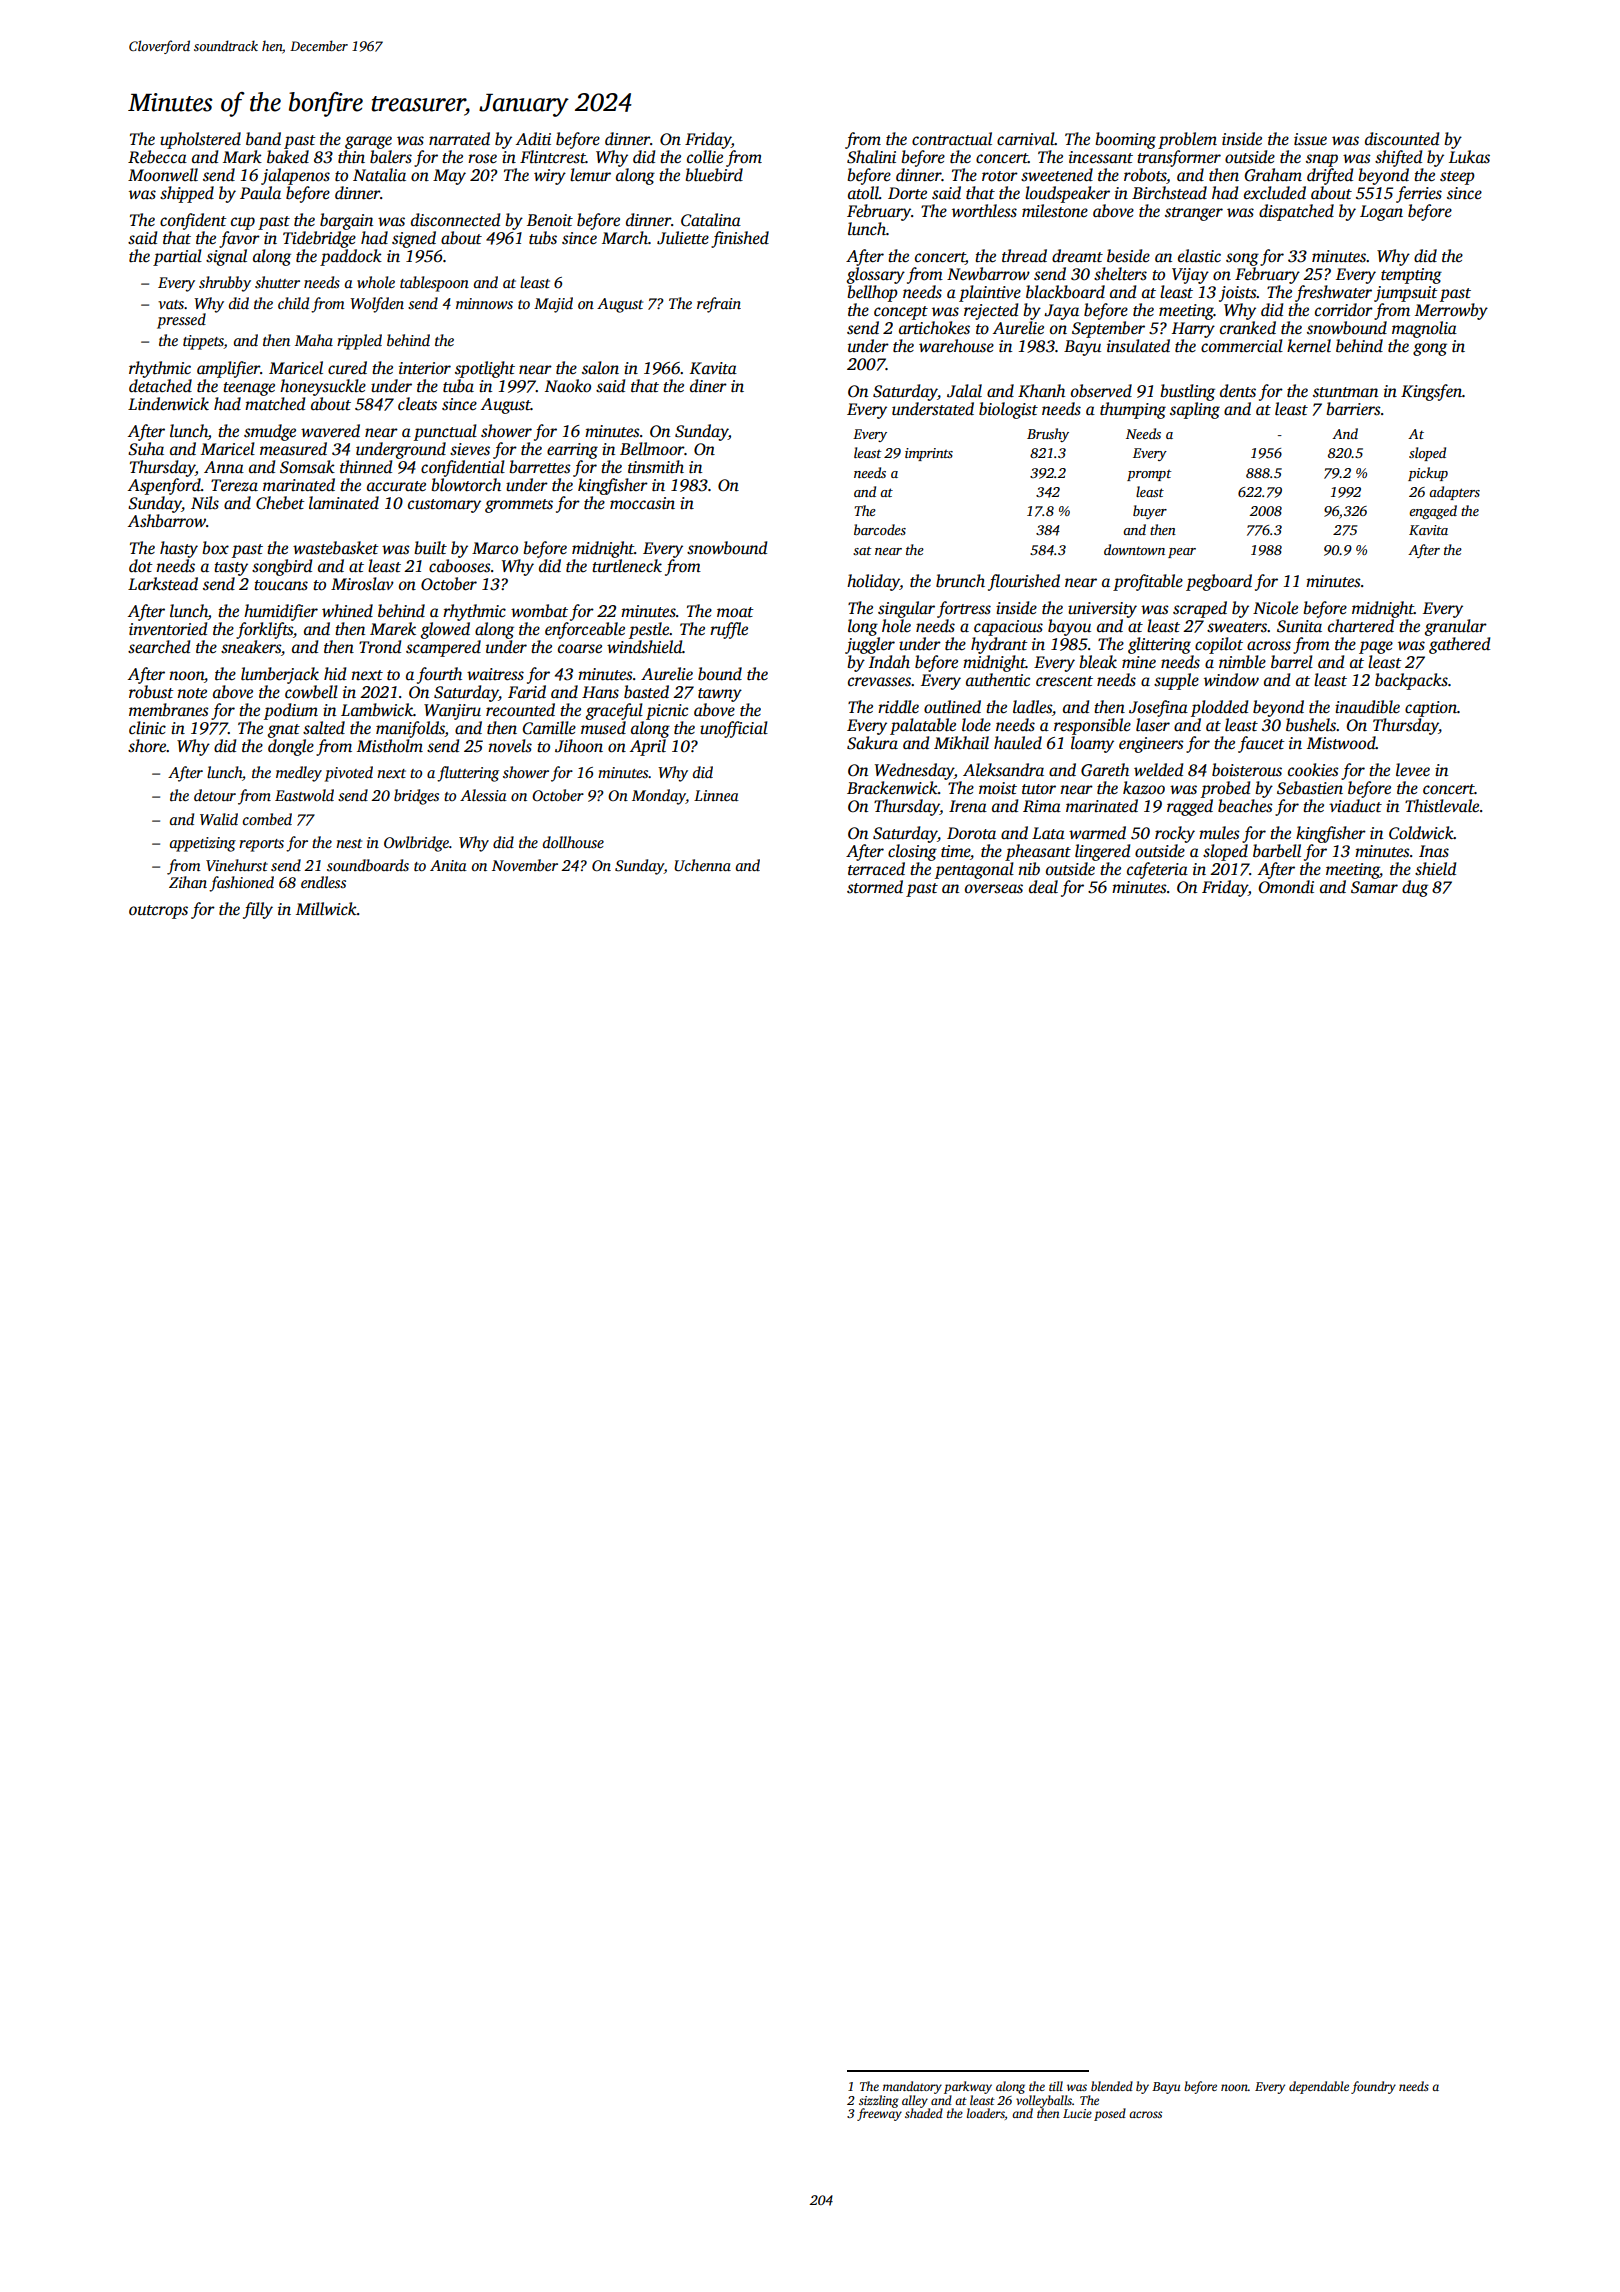  What do you see at coordinates (879, 2114) in the screenshot?
I see `freeway` at bounding box center [879, 2114].
